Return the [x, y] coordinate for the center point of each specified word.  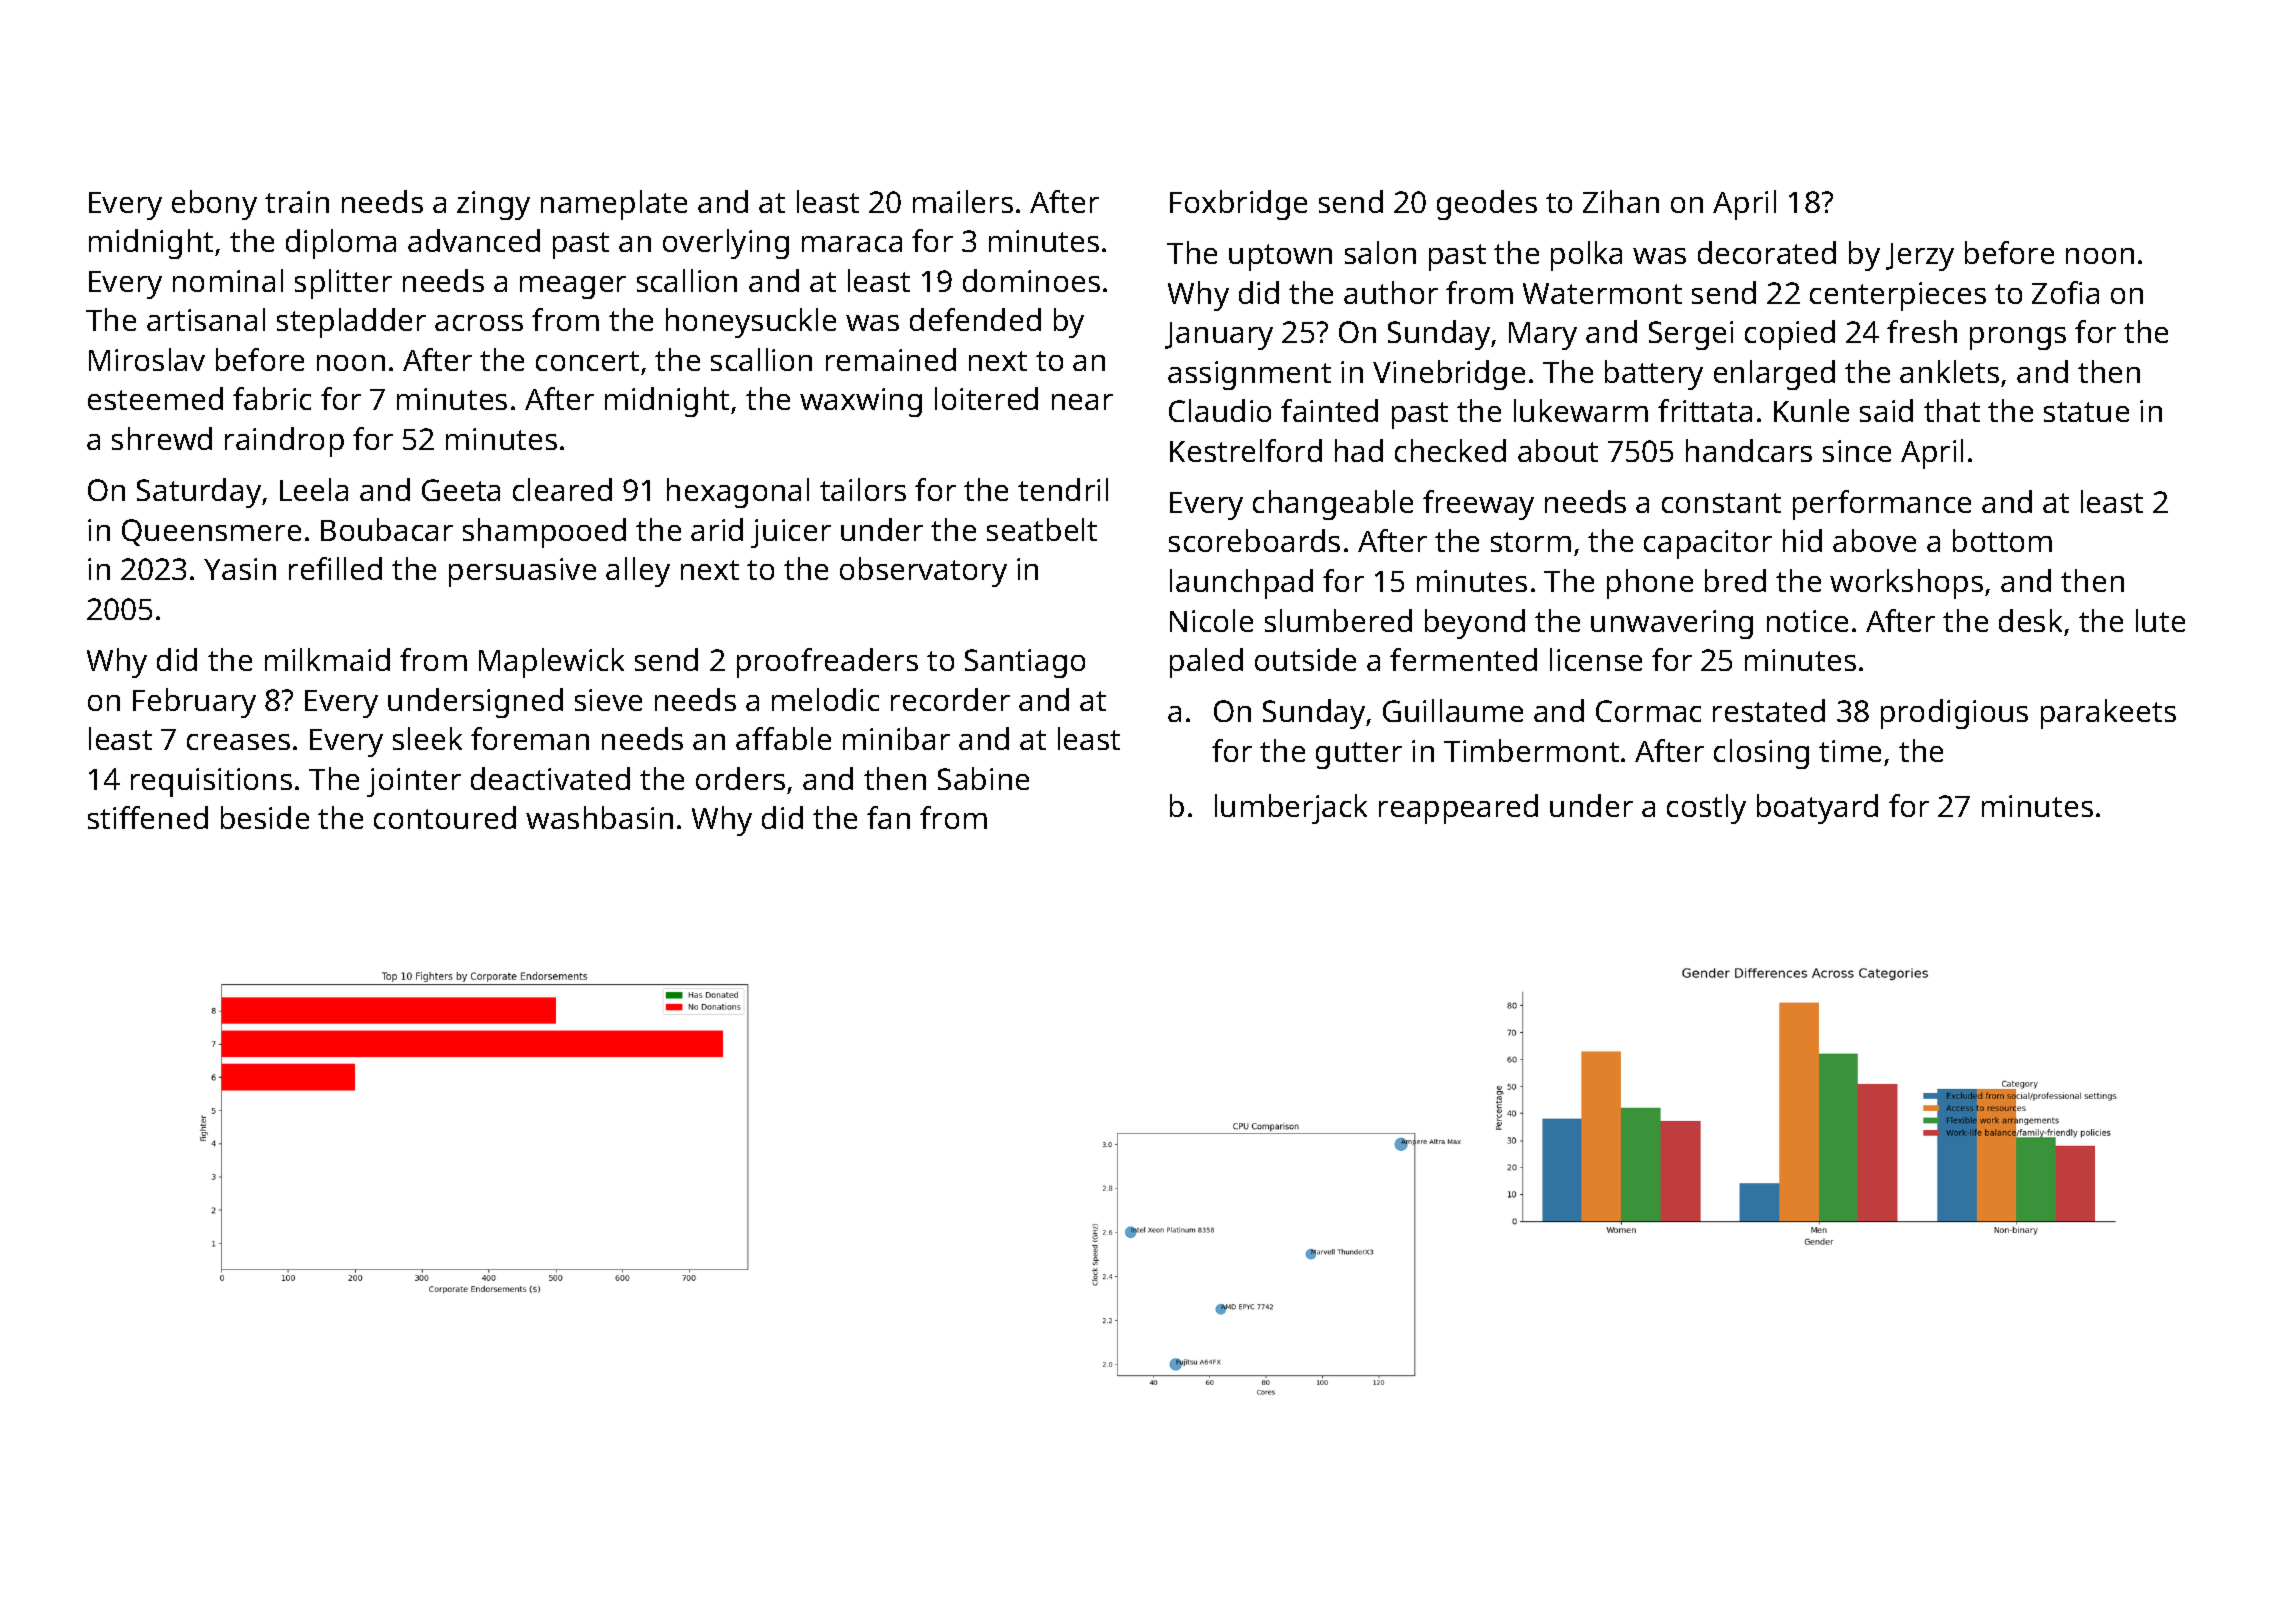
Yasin [240, 569]
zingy [493, 205]
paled [1206, 663]
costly [1706, 809]
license [1596, 659]
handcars [1749, 450]
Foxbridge [1238, 205]
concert [587, 361]
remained [891, 359]
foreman [530, 738]
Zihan [1621, 201]
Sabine [983, 778]
